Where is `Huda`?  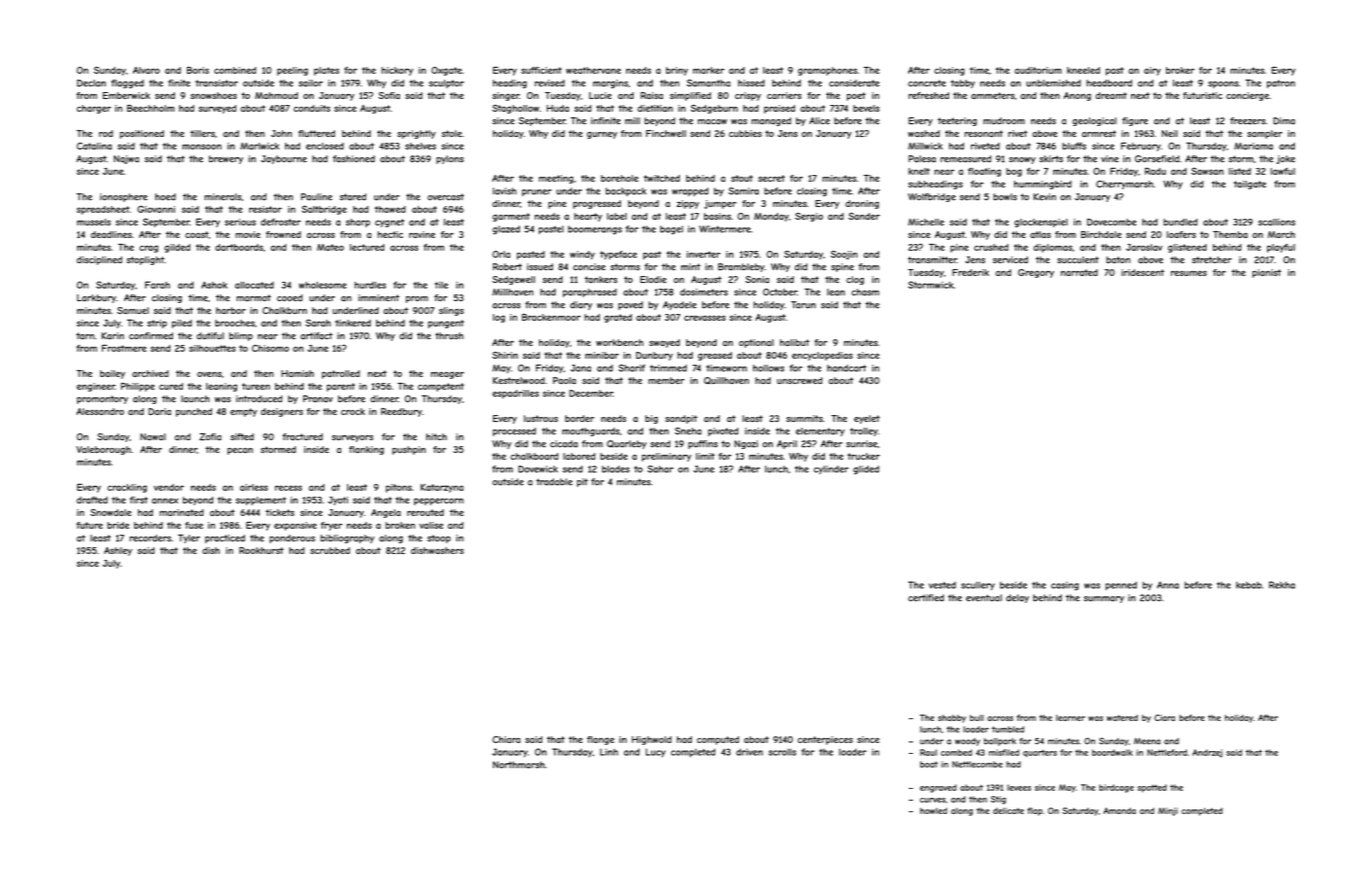
Huda is located at coordinates (558, 108).
